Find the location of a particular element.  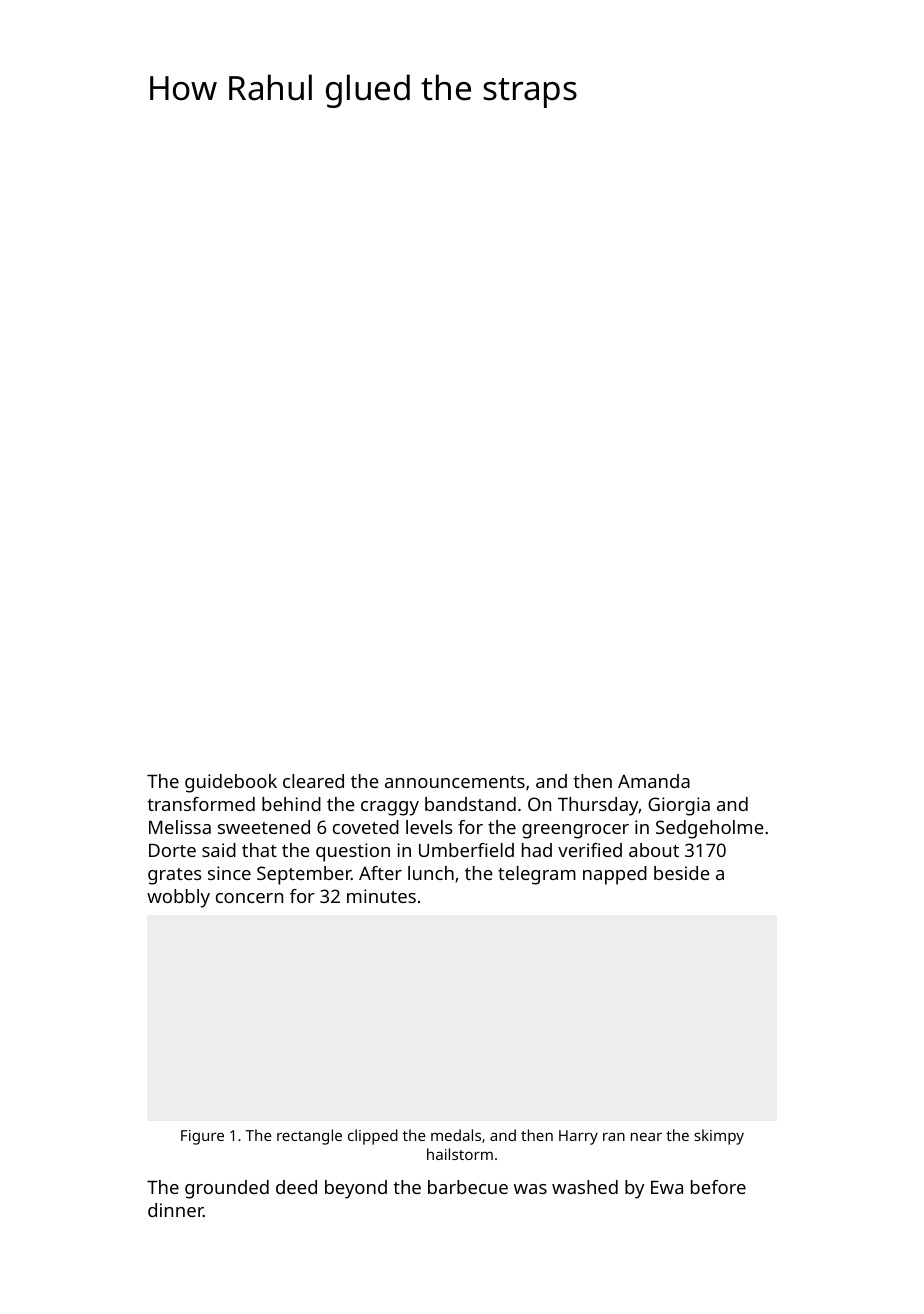

Umberfield is located at coordinates (466, 850).
